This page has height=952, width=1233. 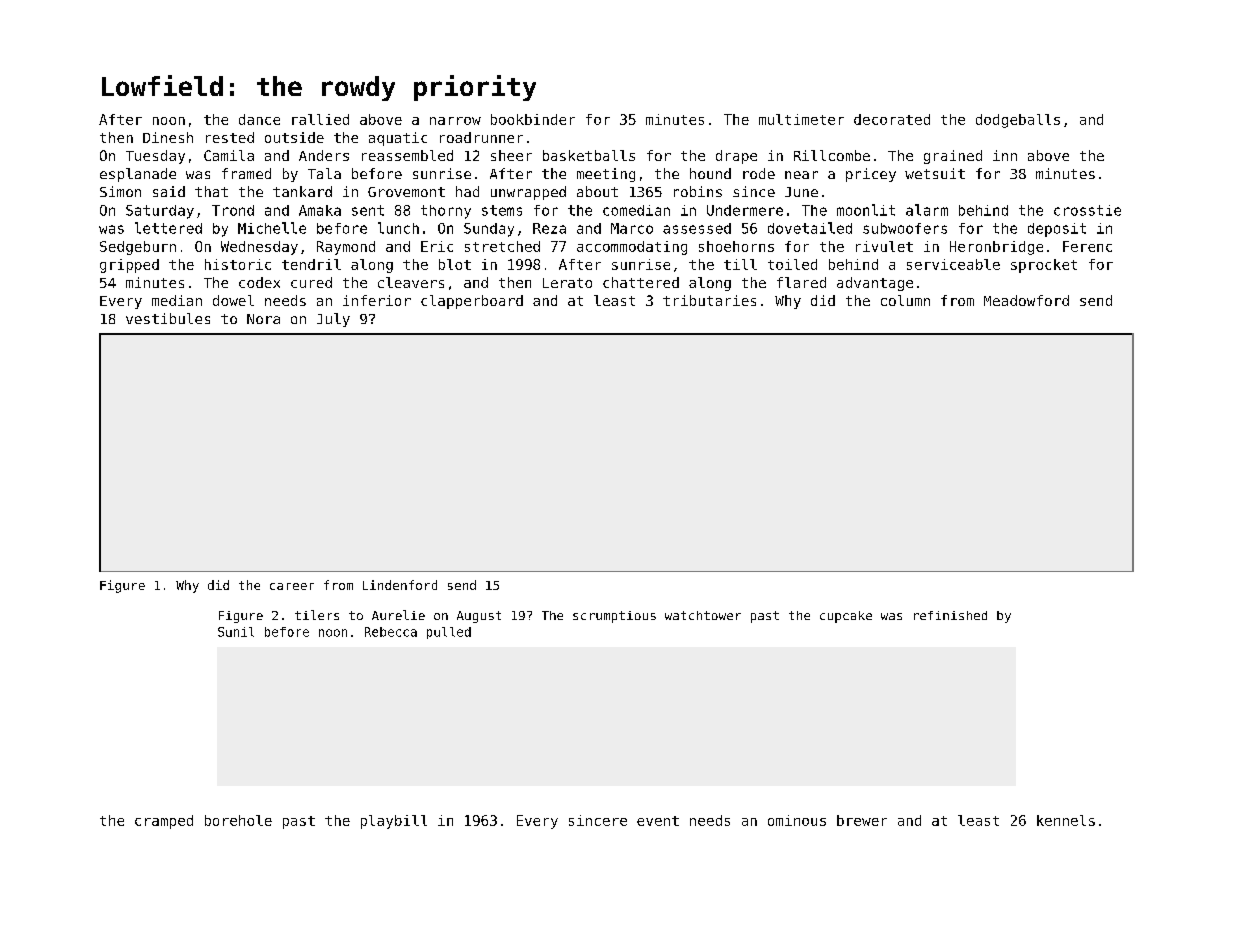 What do you see at coordinates (703, 615) in the page?
I see `watchtower` at bounding box center [703, 615].
